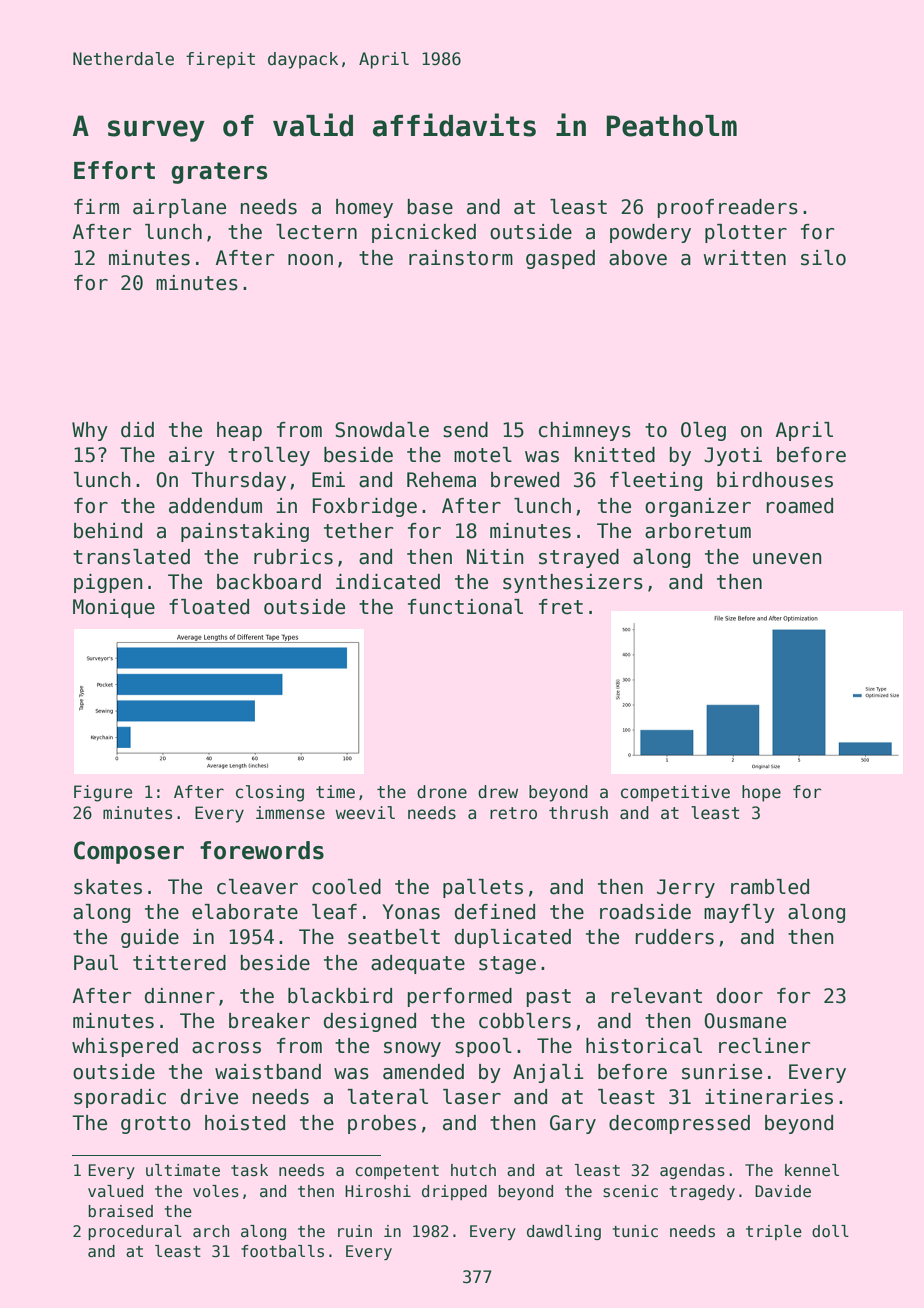  Describe the element at coordinates (108, 887) in the screenshot. I see `skates` at that location.
